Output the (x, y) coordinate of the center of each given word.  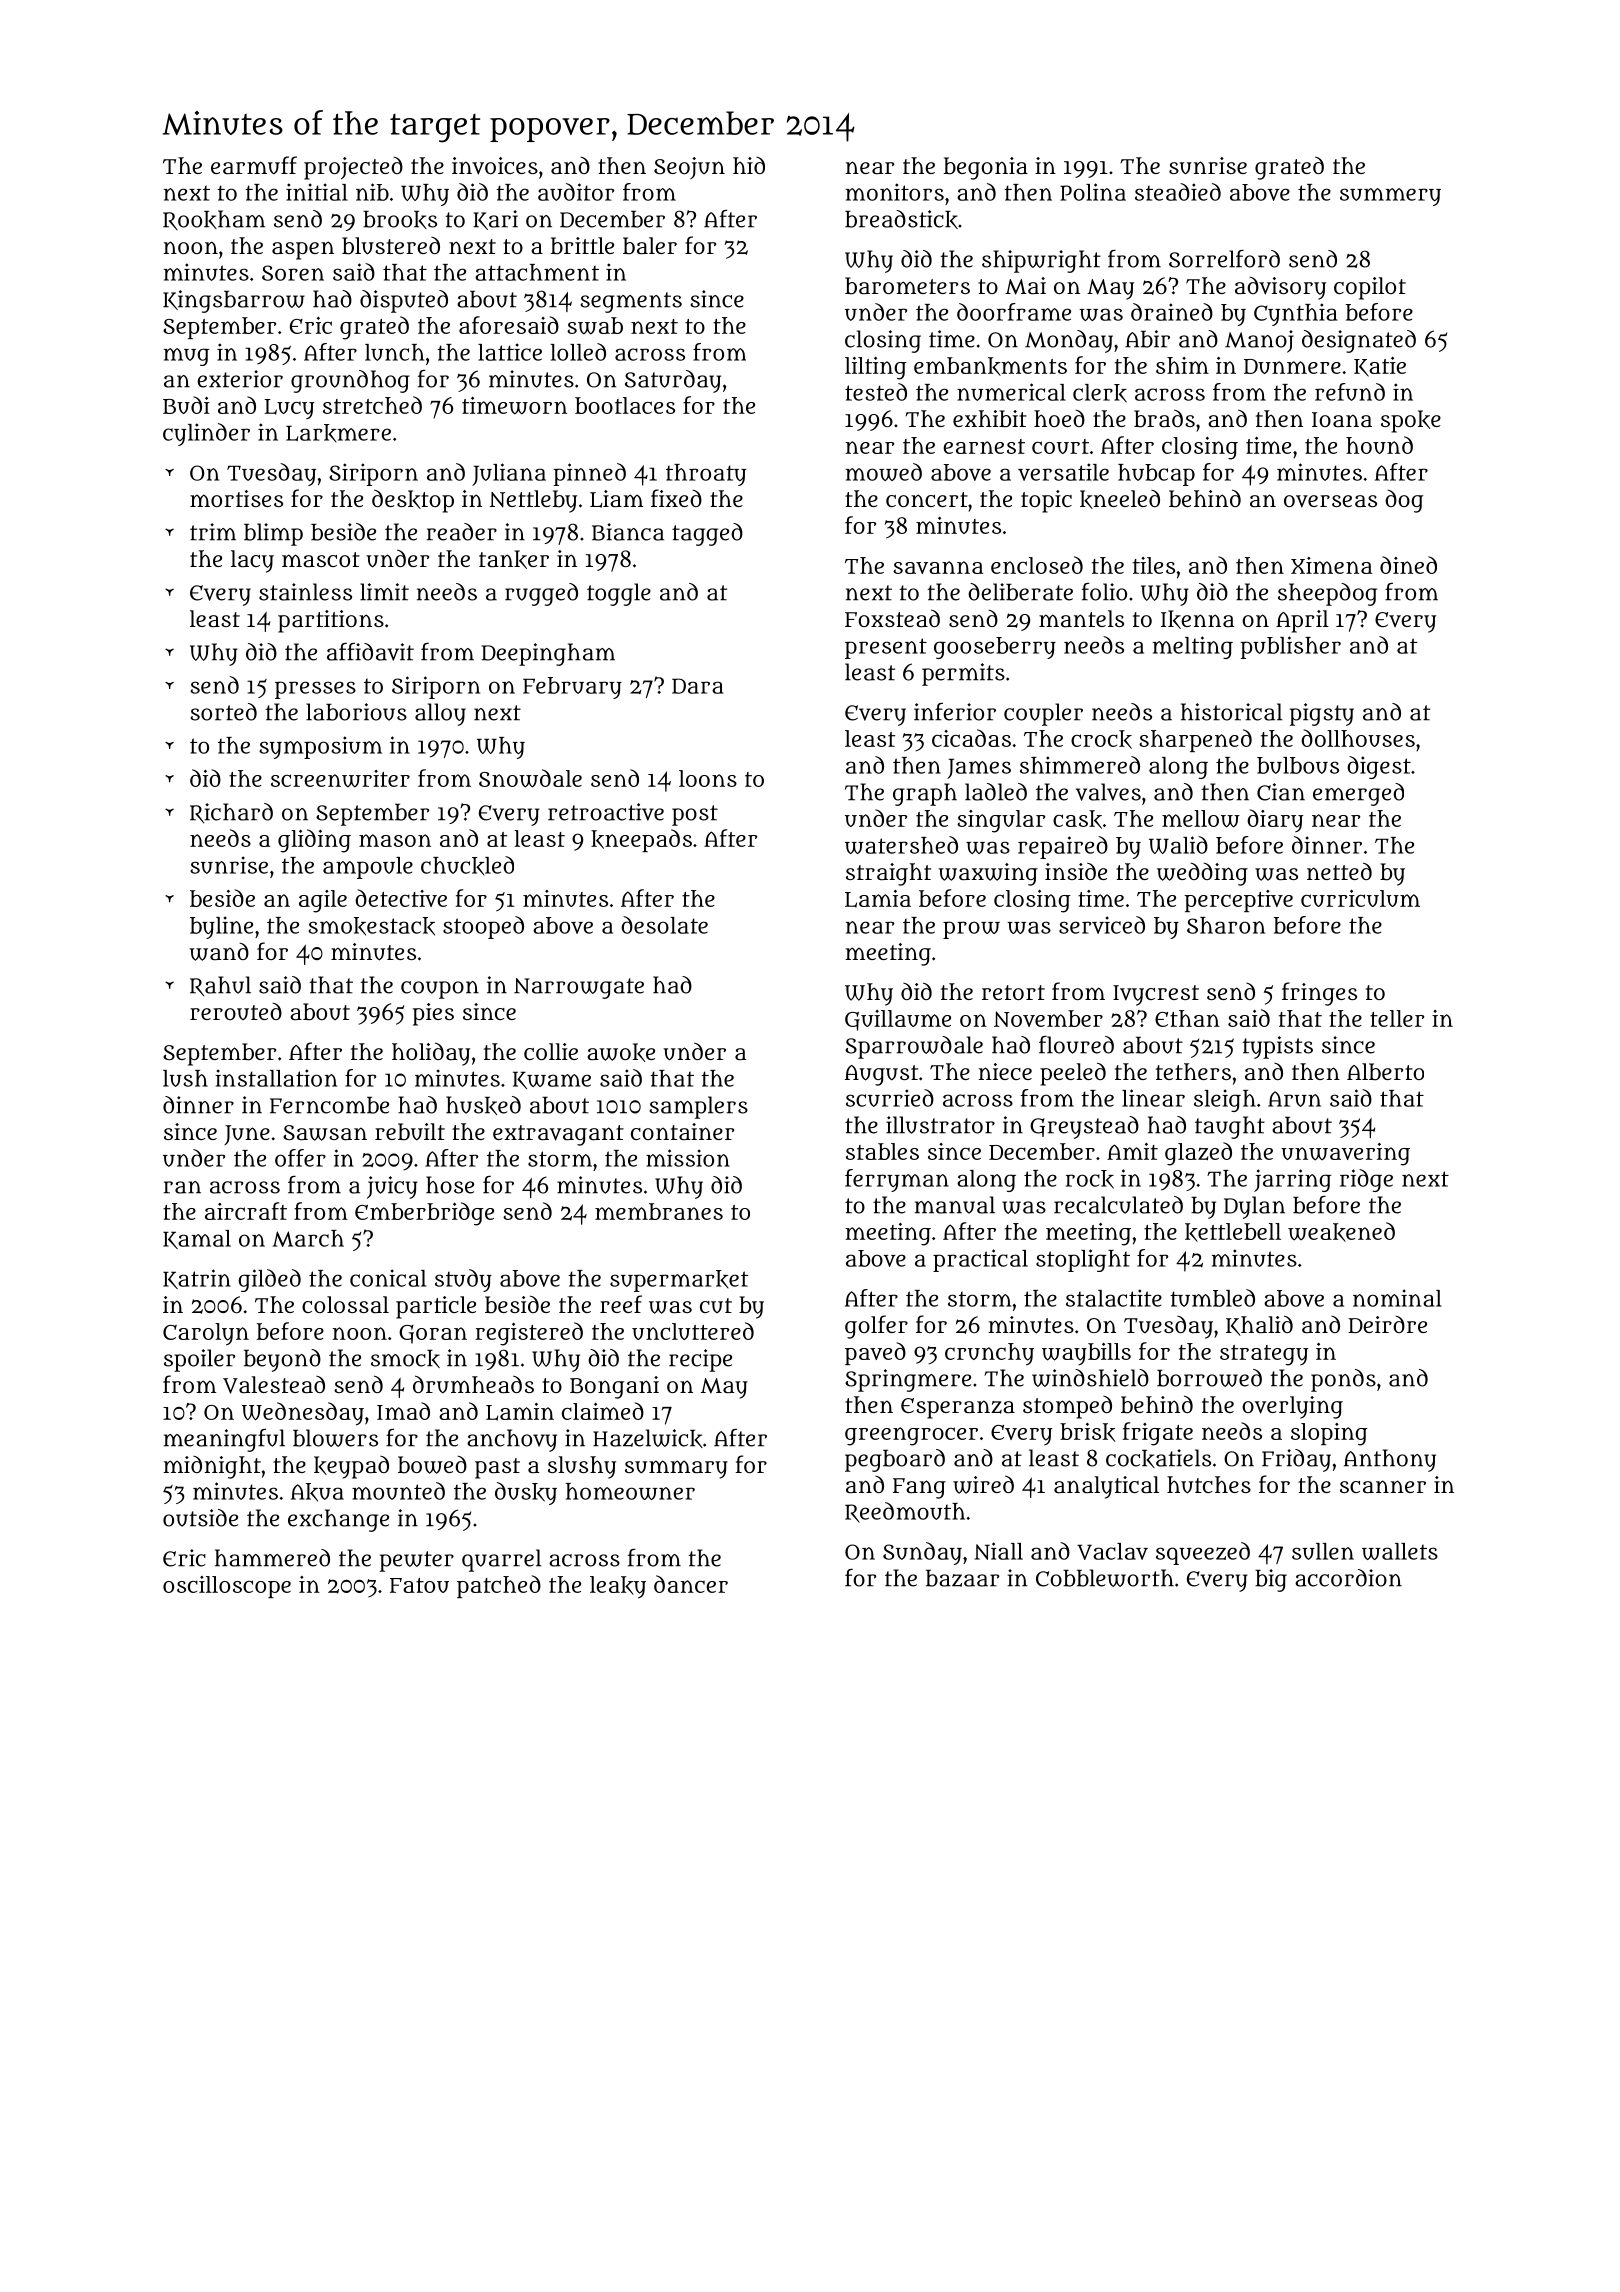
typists (1277, 1047)
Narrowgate (579, 988)
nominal (1397, 1298)
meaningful (224, 1440)
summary (676, 1469)
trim (213, 532)
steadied (1178, 192)
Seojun (689, 168)
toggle (619, 594)
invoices (495, 166)
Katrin (197, 1279)
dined (1408, 565)
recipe (700, 1360)
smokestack (371, 926)
